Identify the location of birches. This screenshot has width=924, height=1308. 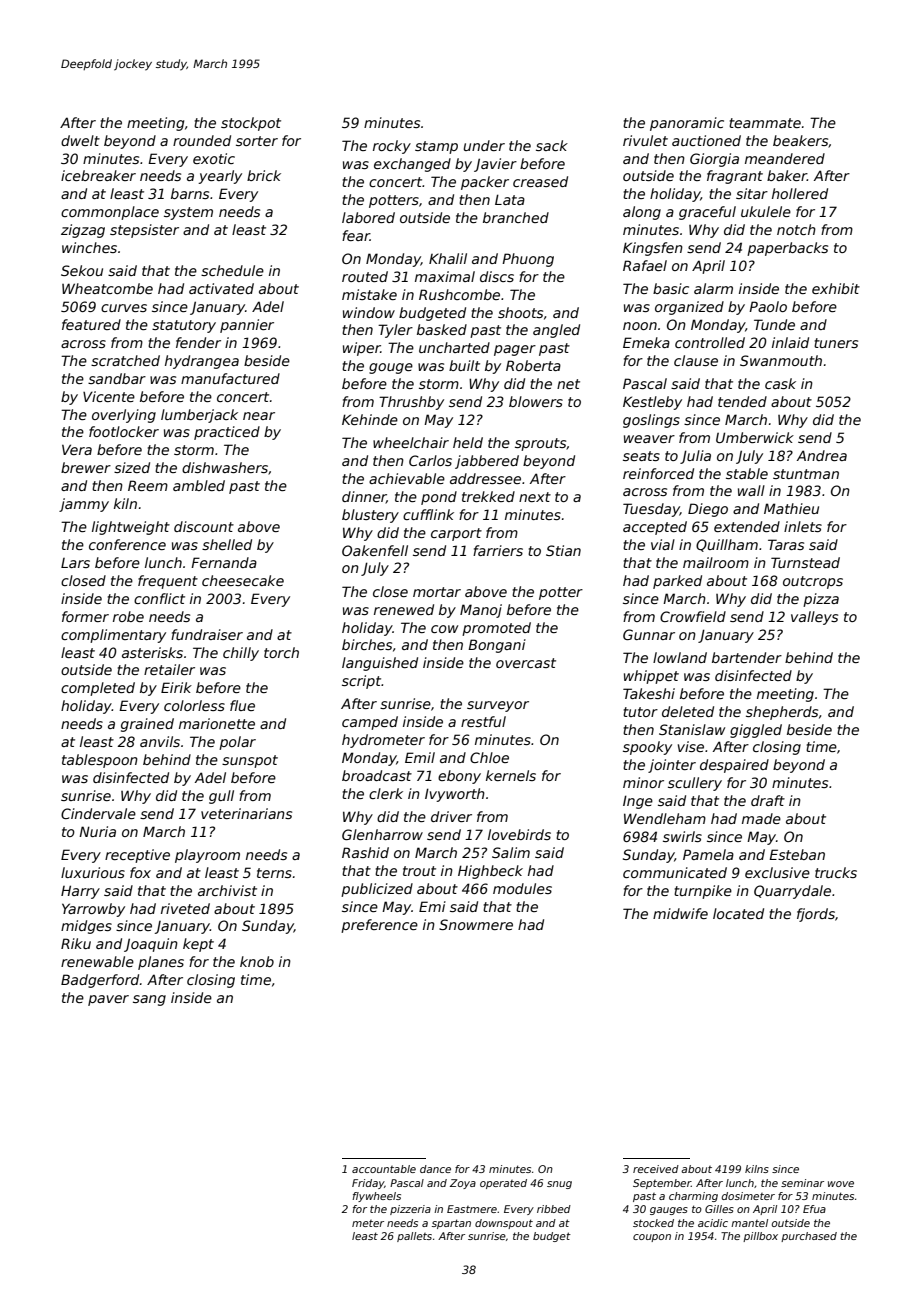
(367, 644).
